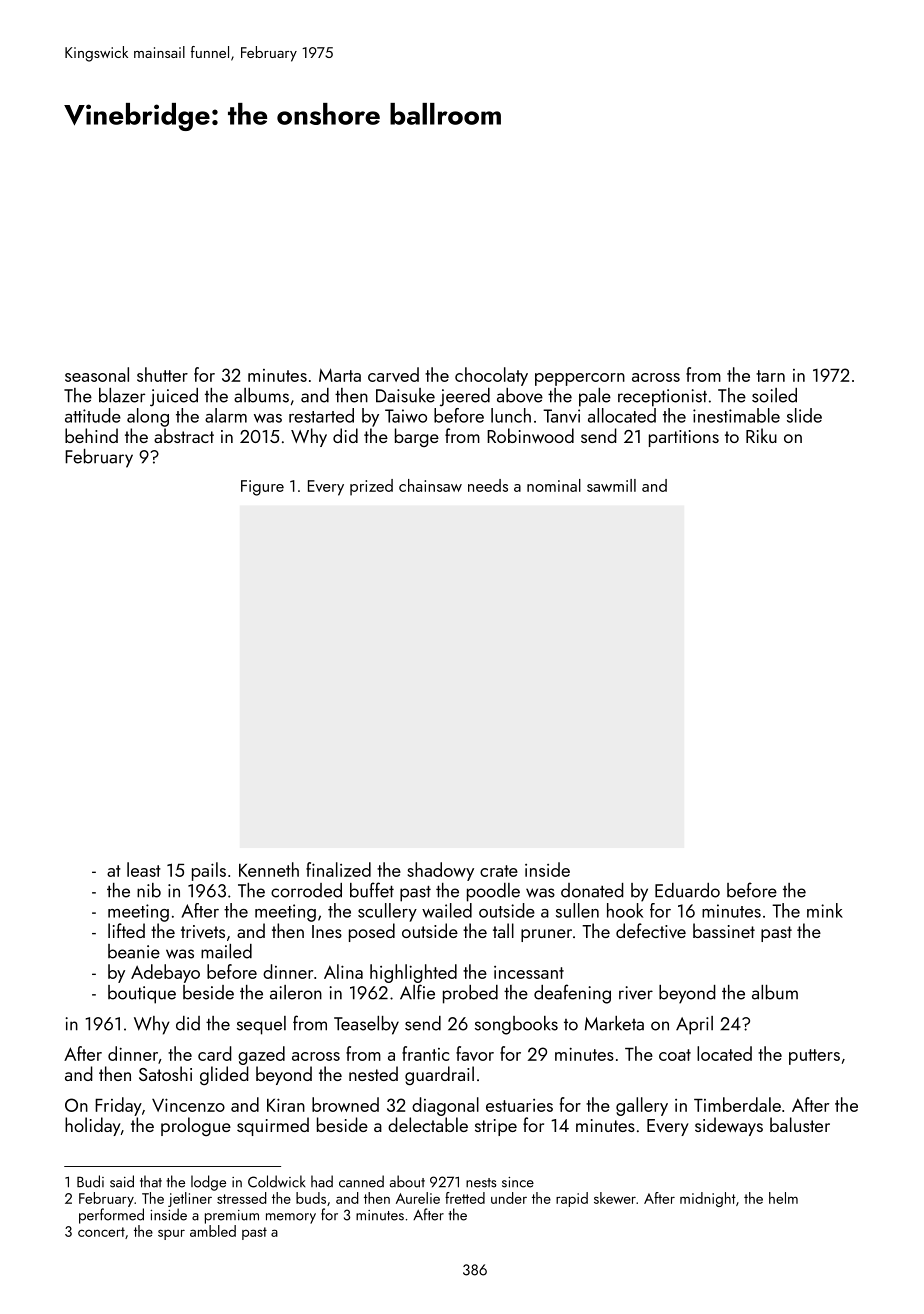 This screenshot has width=924, height=1314. Describe the element at coordinates (262, 488) in the screenshot. I see `Figure` at that location.
